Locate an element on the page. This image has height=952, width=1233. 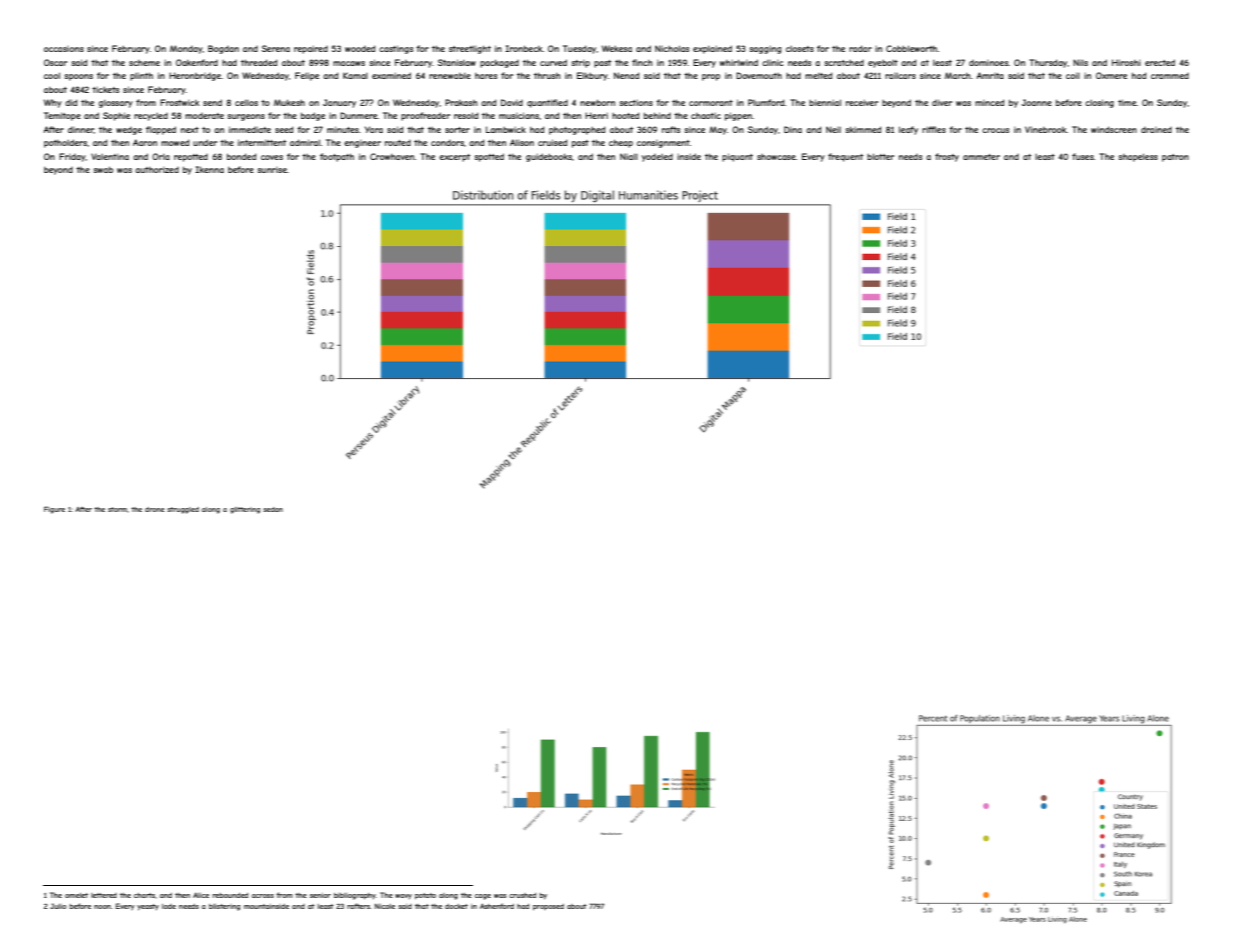
struggled is located at coordinates (183, 510).
